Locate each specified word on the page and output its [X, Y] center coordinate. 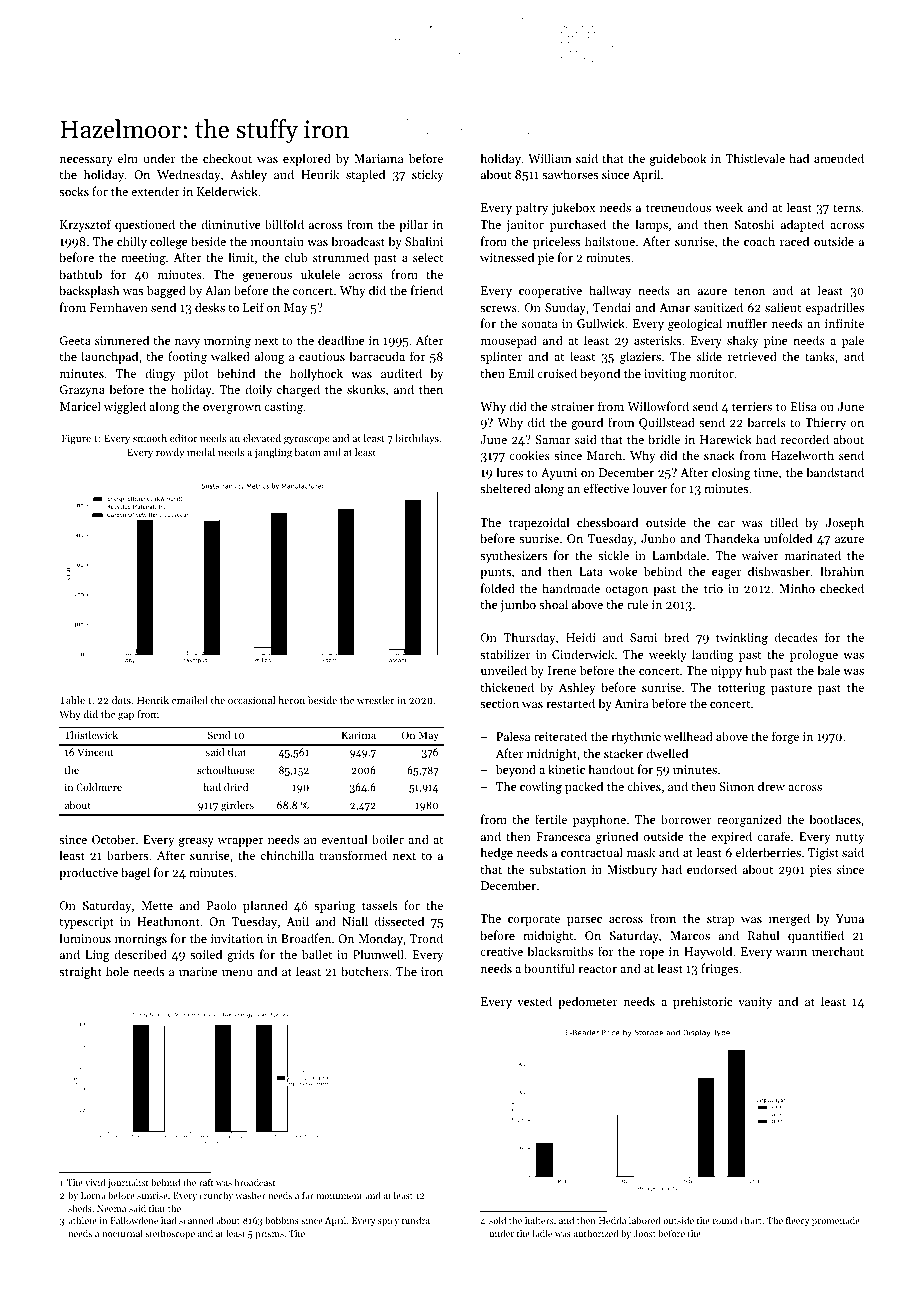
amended [839, 158]
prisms [269, 1234]
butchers [365, 971]
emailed [190, 700]
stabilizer [505, 654]
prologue [814, 655]
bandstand [835, 472]
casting [283, 408]
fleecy [798, 1221]
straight [80, 972]
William [549, 158]
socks [74, 191]
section [499, 703]
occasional [251, 700]
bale [828, 670]
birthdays [417, 439]
